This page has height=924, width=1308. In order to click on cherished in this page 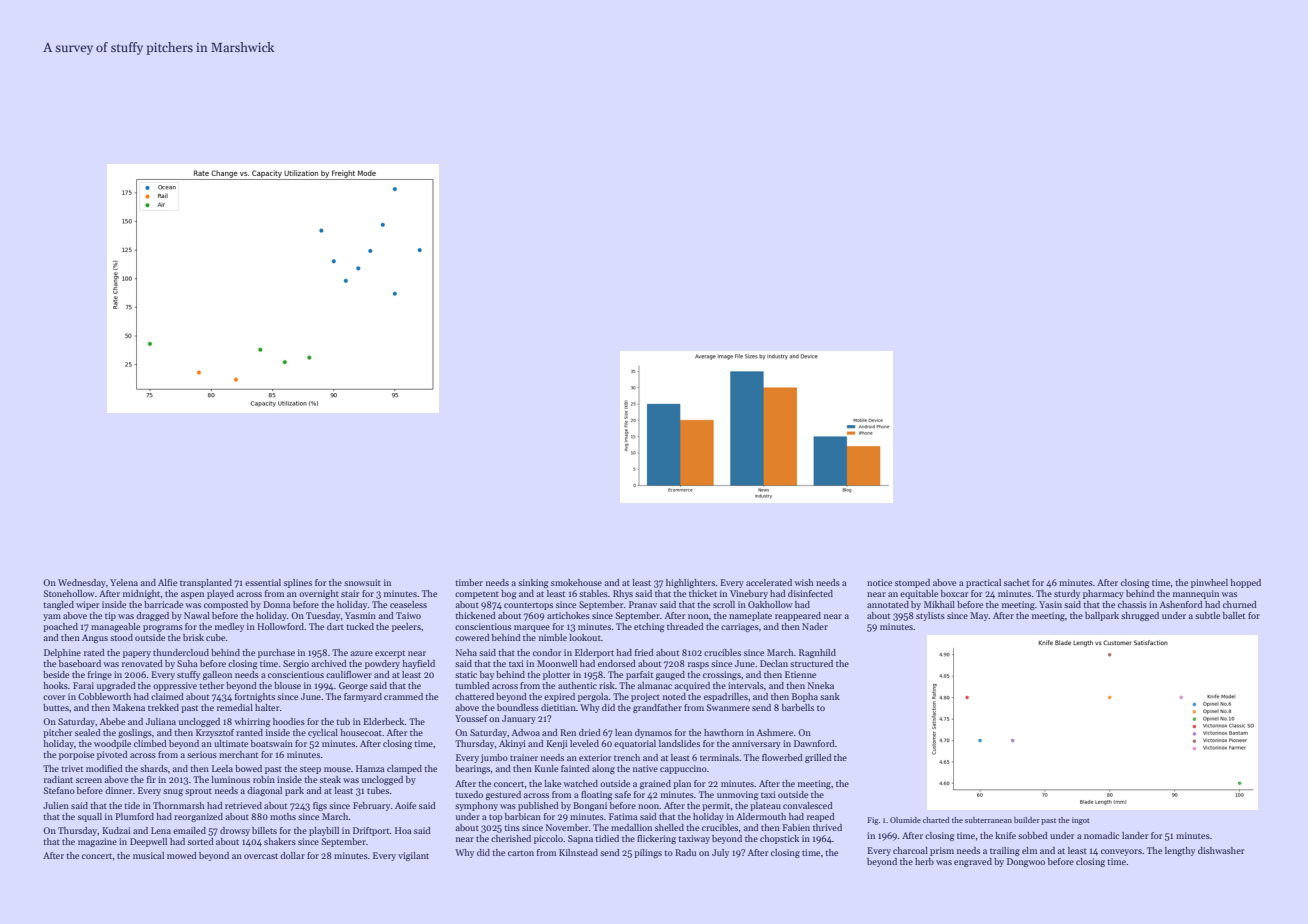, I will do `click(511, 838)`.
